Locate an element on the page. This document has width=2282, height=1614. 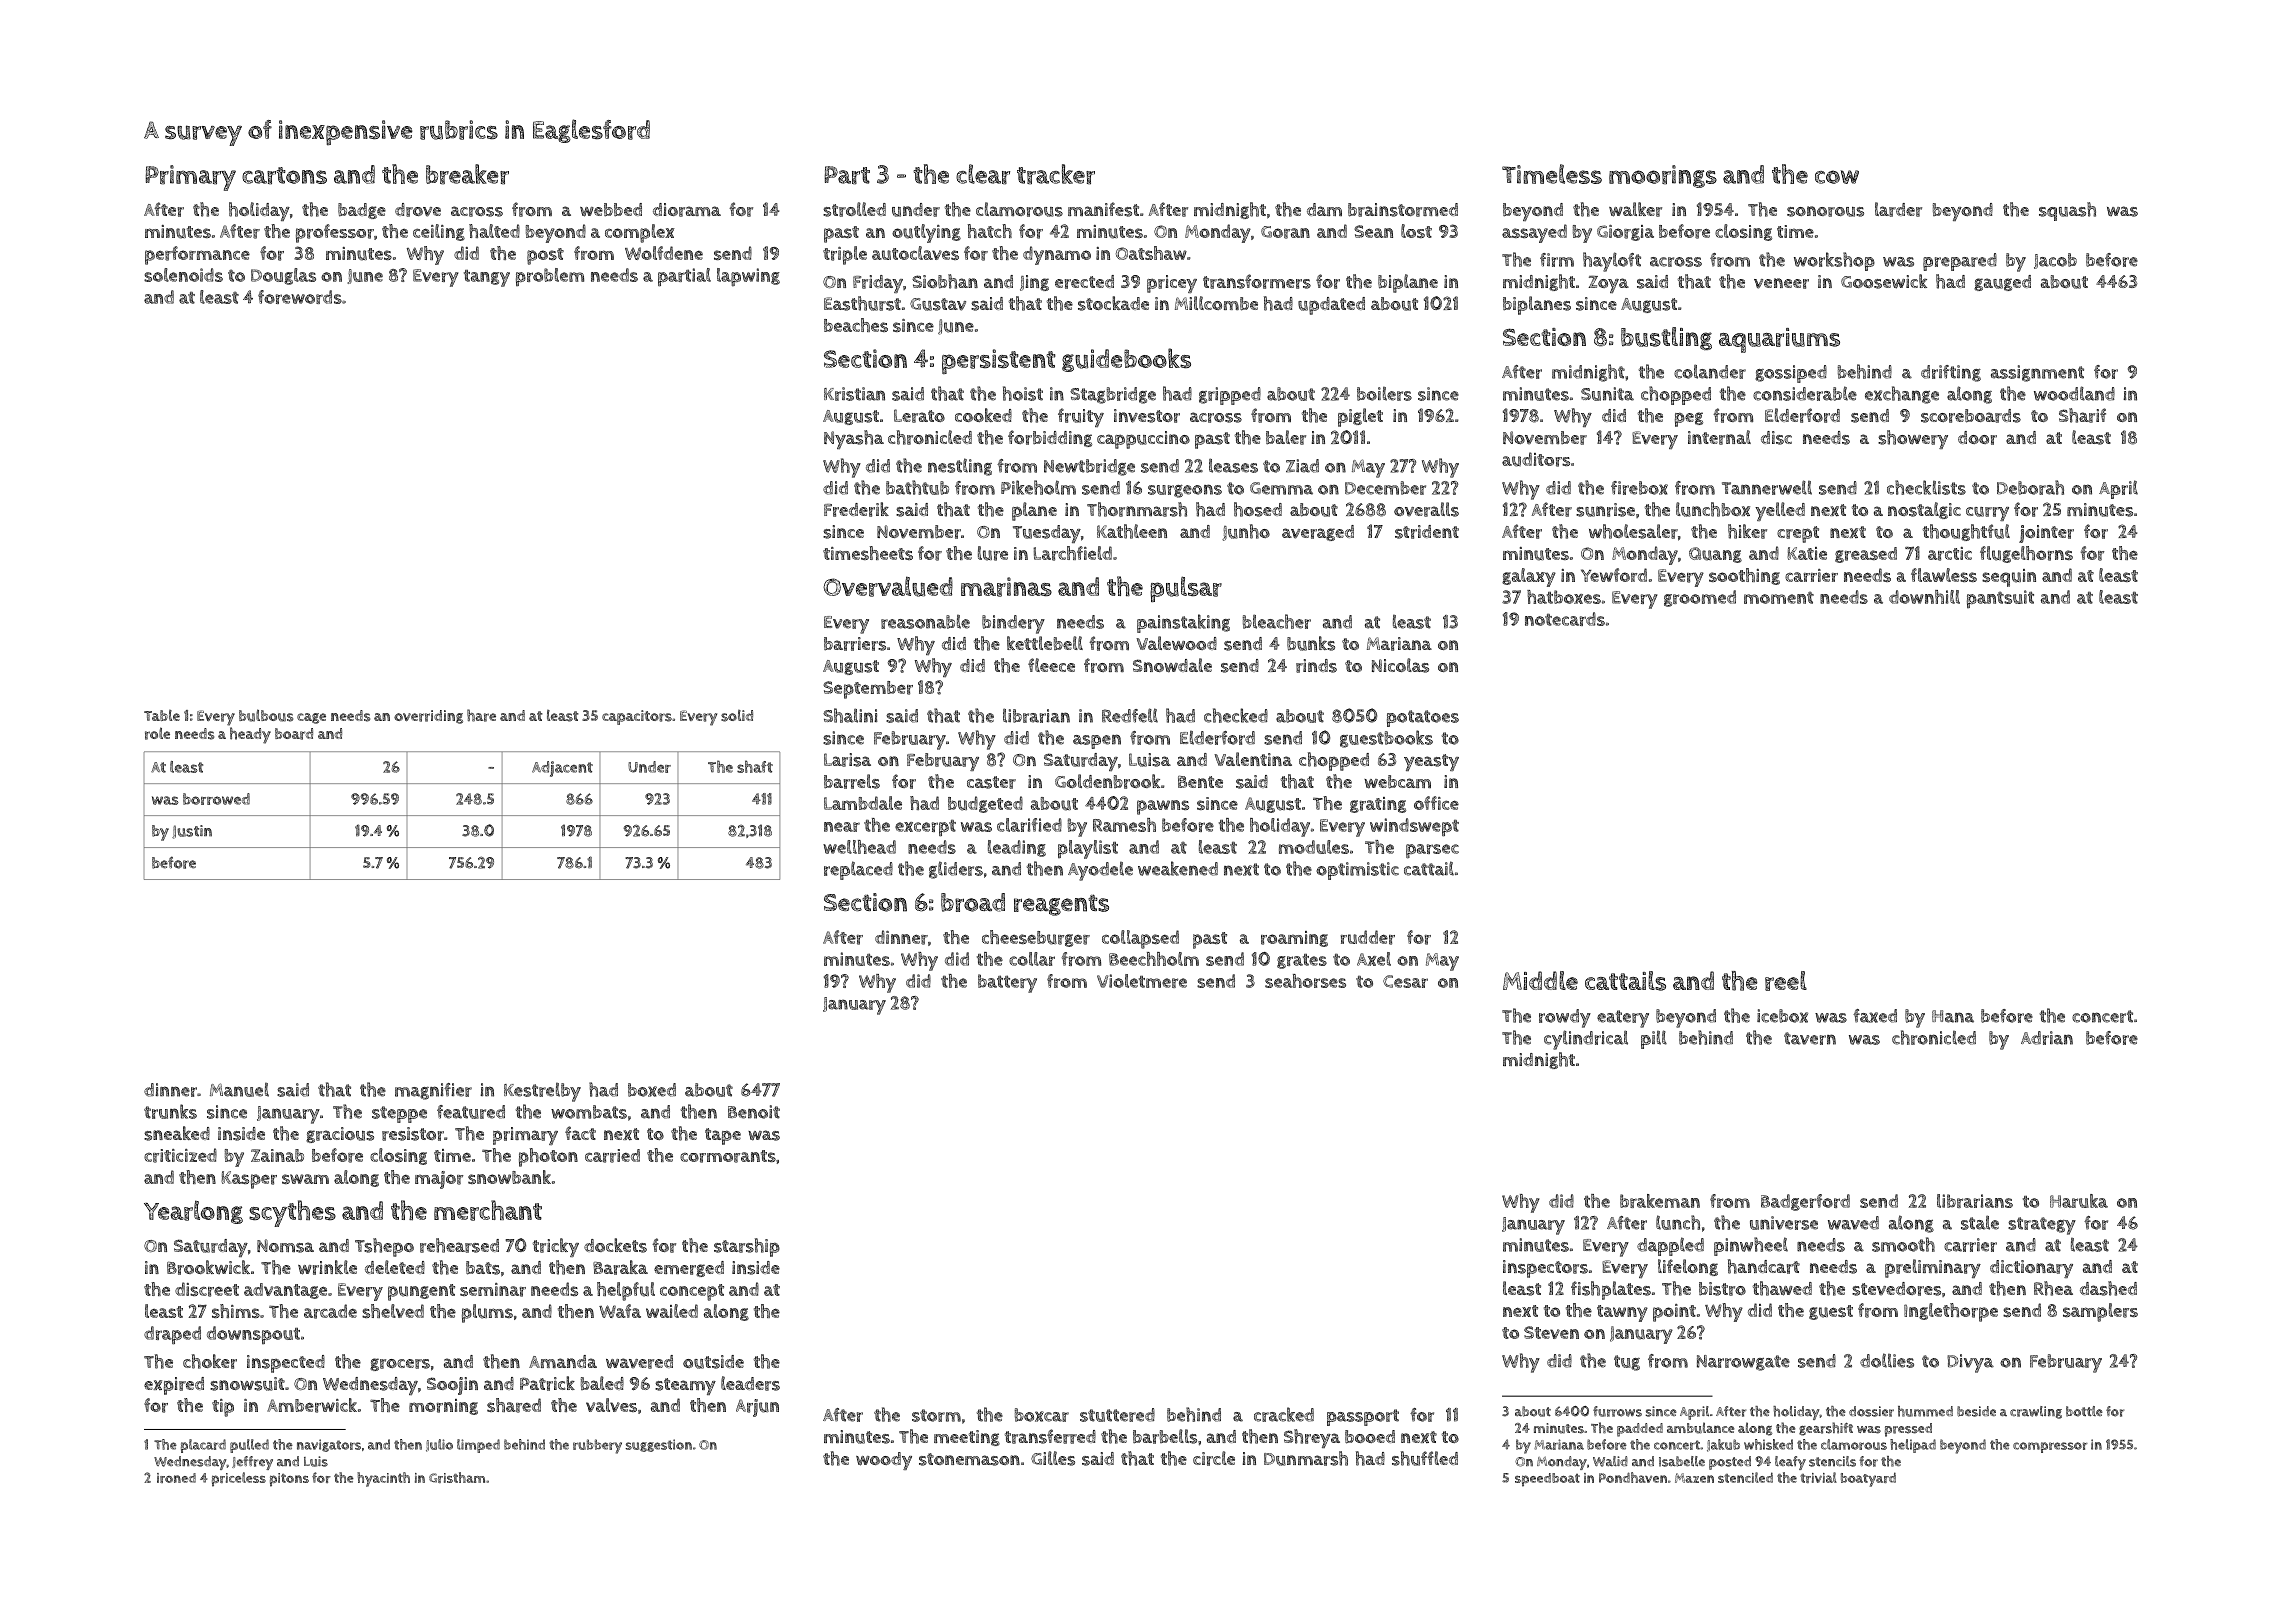
cappuccino is located at coordinates (1143, 440).
